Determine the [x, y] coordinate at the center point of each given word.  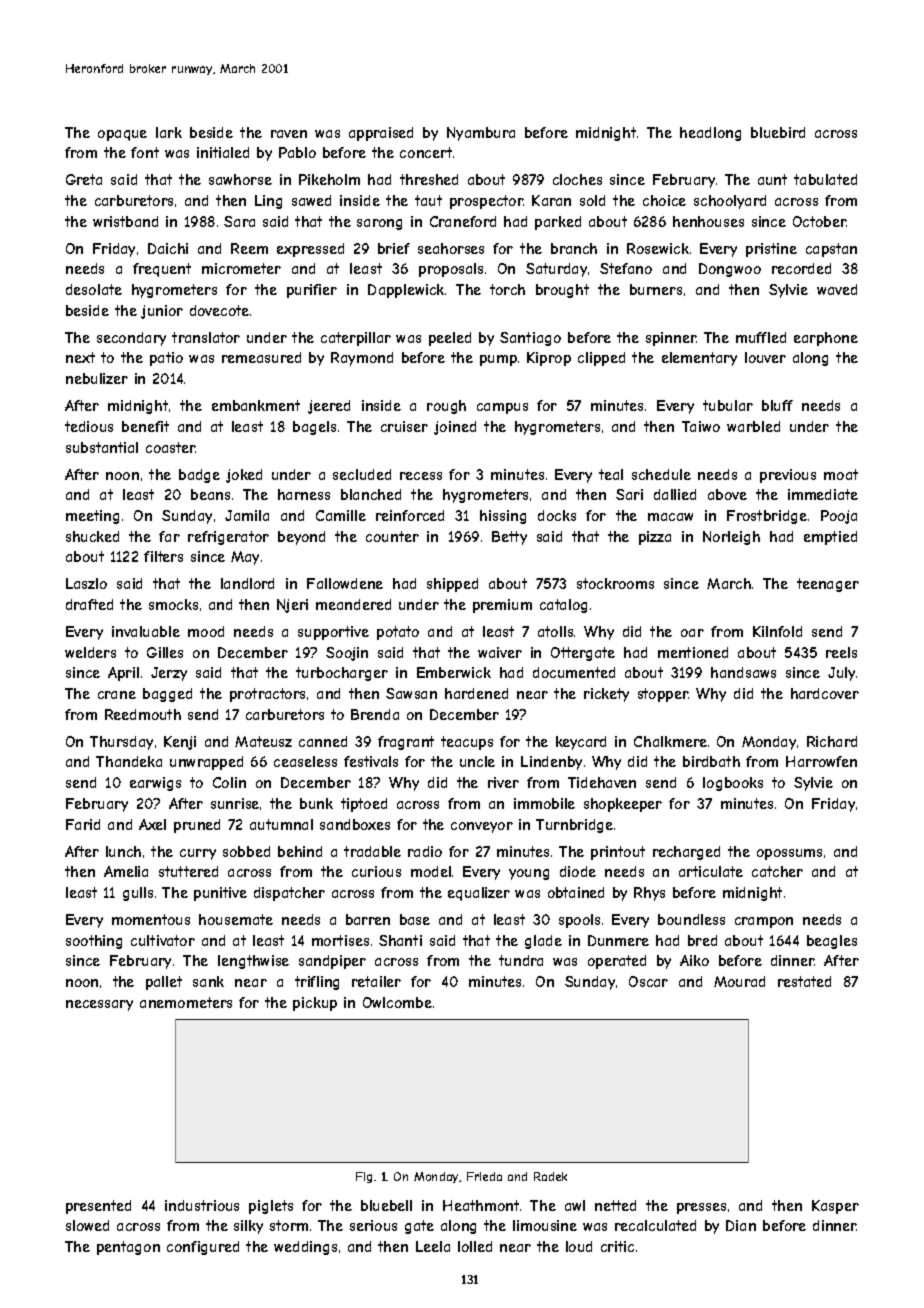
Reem [249, 248]
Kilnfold [777, 631]
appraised [381, 134]
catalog [563, 606]
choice [664, 200]
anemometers [186, 1002]
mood [206, 631]
